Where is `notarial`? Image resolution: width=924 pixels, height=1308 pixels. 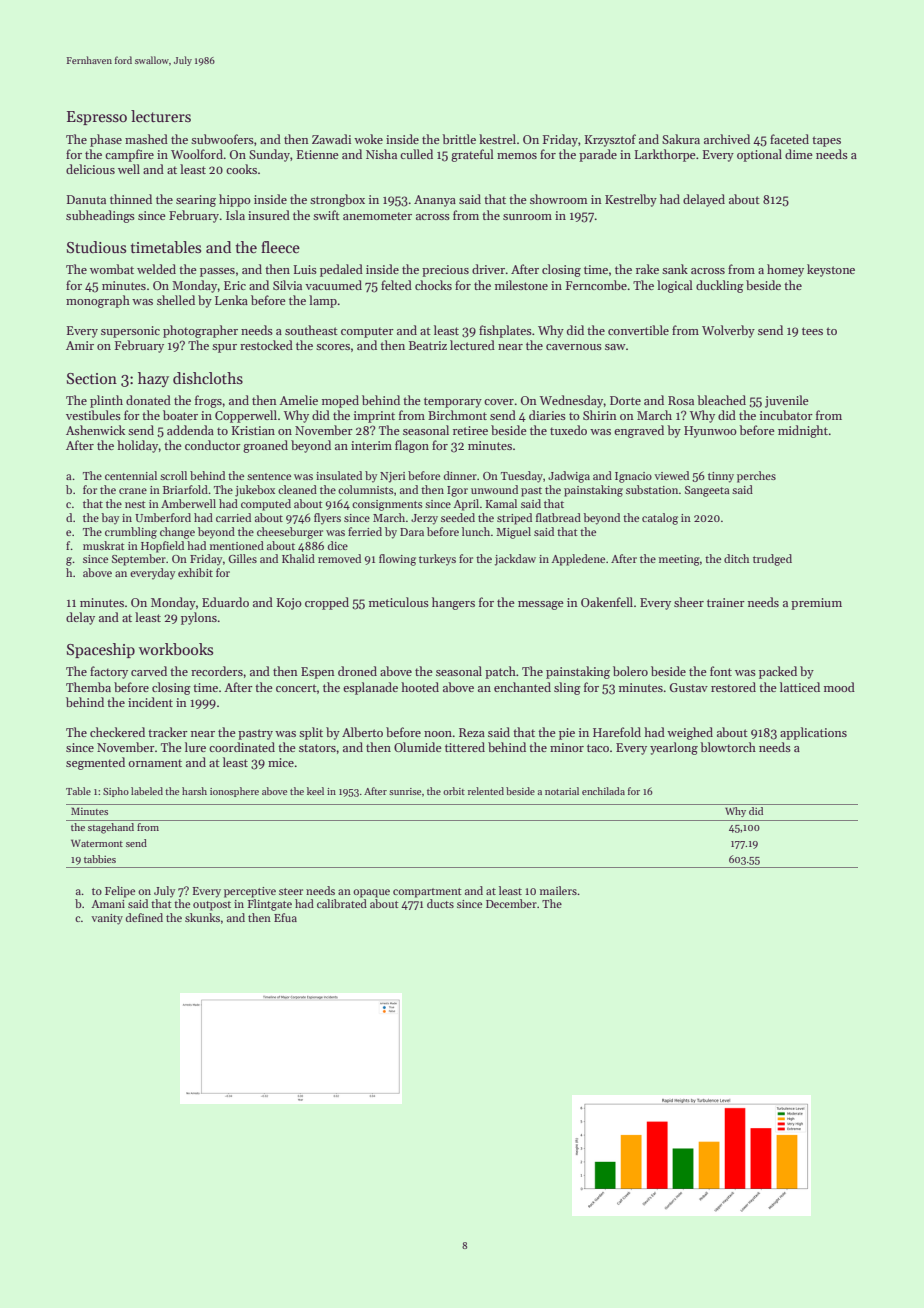
notarial is located at coordinates (562, 791).
